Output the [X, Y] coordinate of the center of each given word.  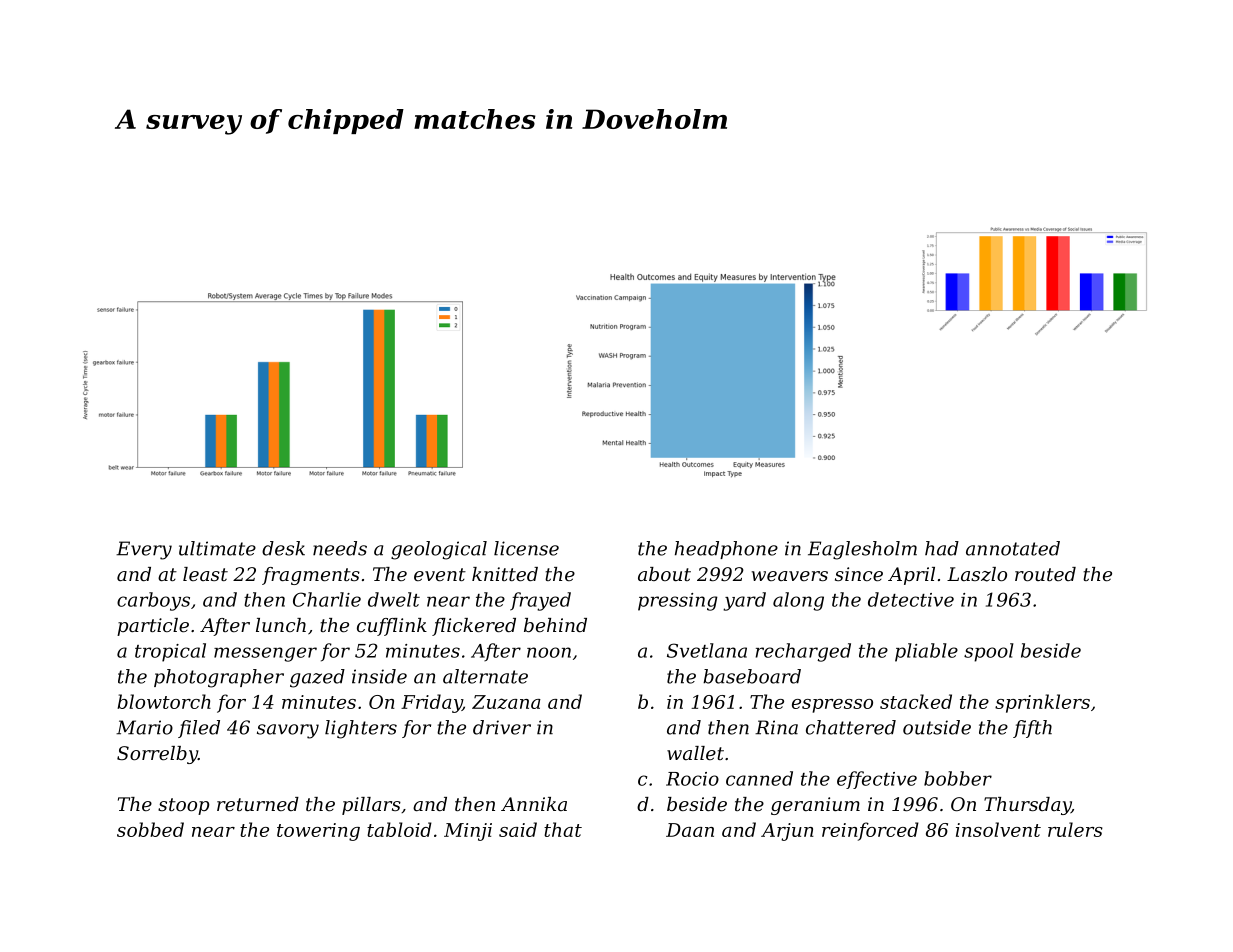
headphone [726, 550]
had [942, 548]
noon [549, 652]
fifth [1032, 729]
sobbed [150, 829]
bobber [958, 778]
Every [144, 550]
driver [502, 727]
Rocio [692, 779]
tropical [170, 652]
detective [911, 599]
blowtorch [164, 701]
